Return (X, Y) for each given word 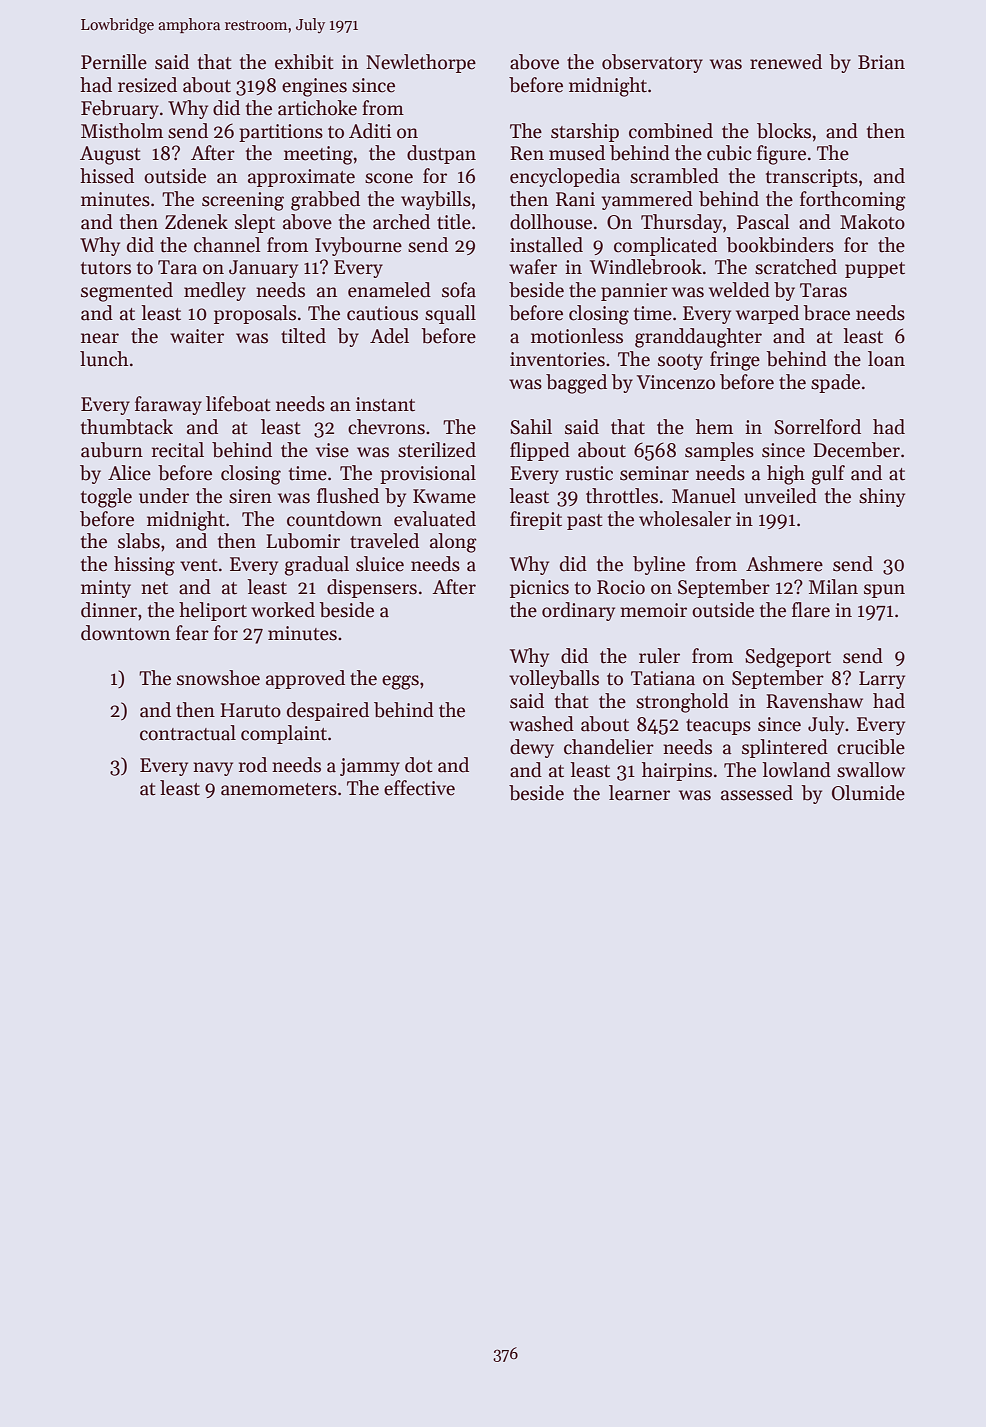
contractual (188, 733)
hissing (144, 566)
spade (835, 383)
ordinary (578, 611)
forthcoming (853, 201)
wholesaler (685, 519)
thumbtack (127, 427)
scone (389, 178)
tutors (106, 268)
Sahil (531, 427)
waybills (436, 200)
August (110, 155)
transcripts (812, 178)
